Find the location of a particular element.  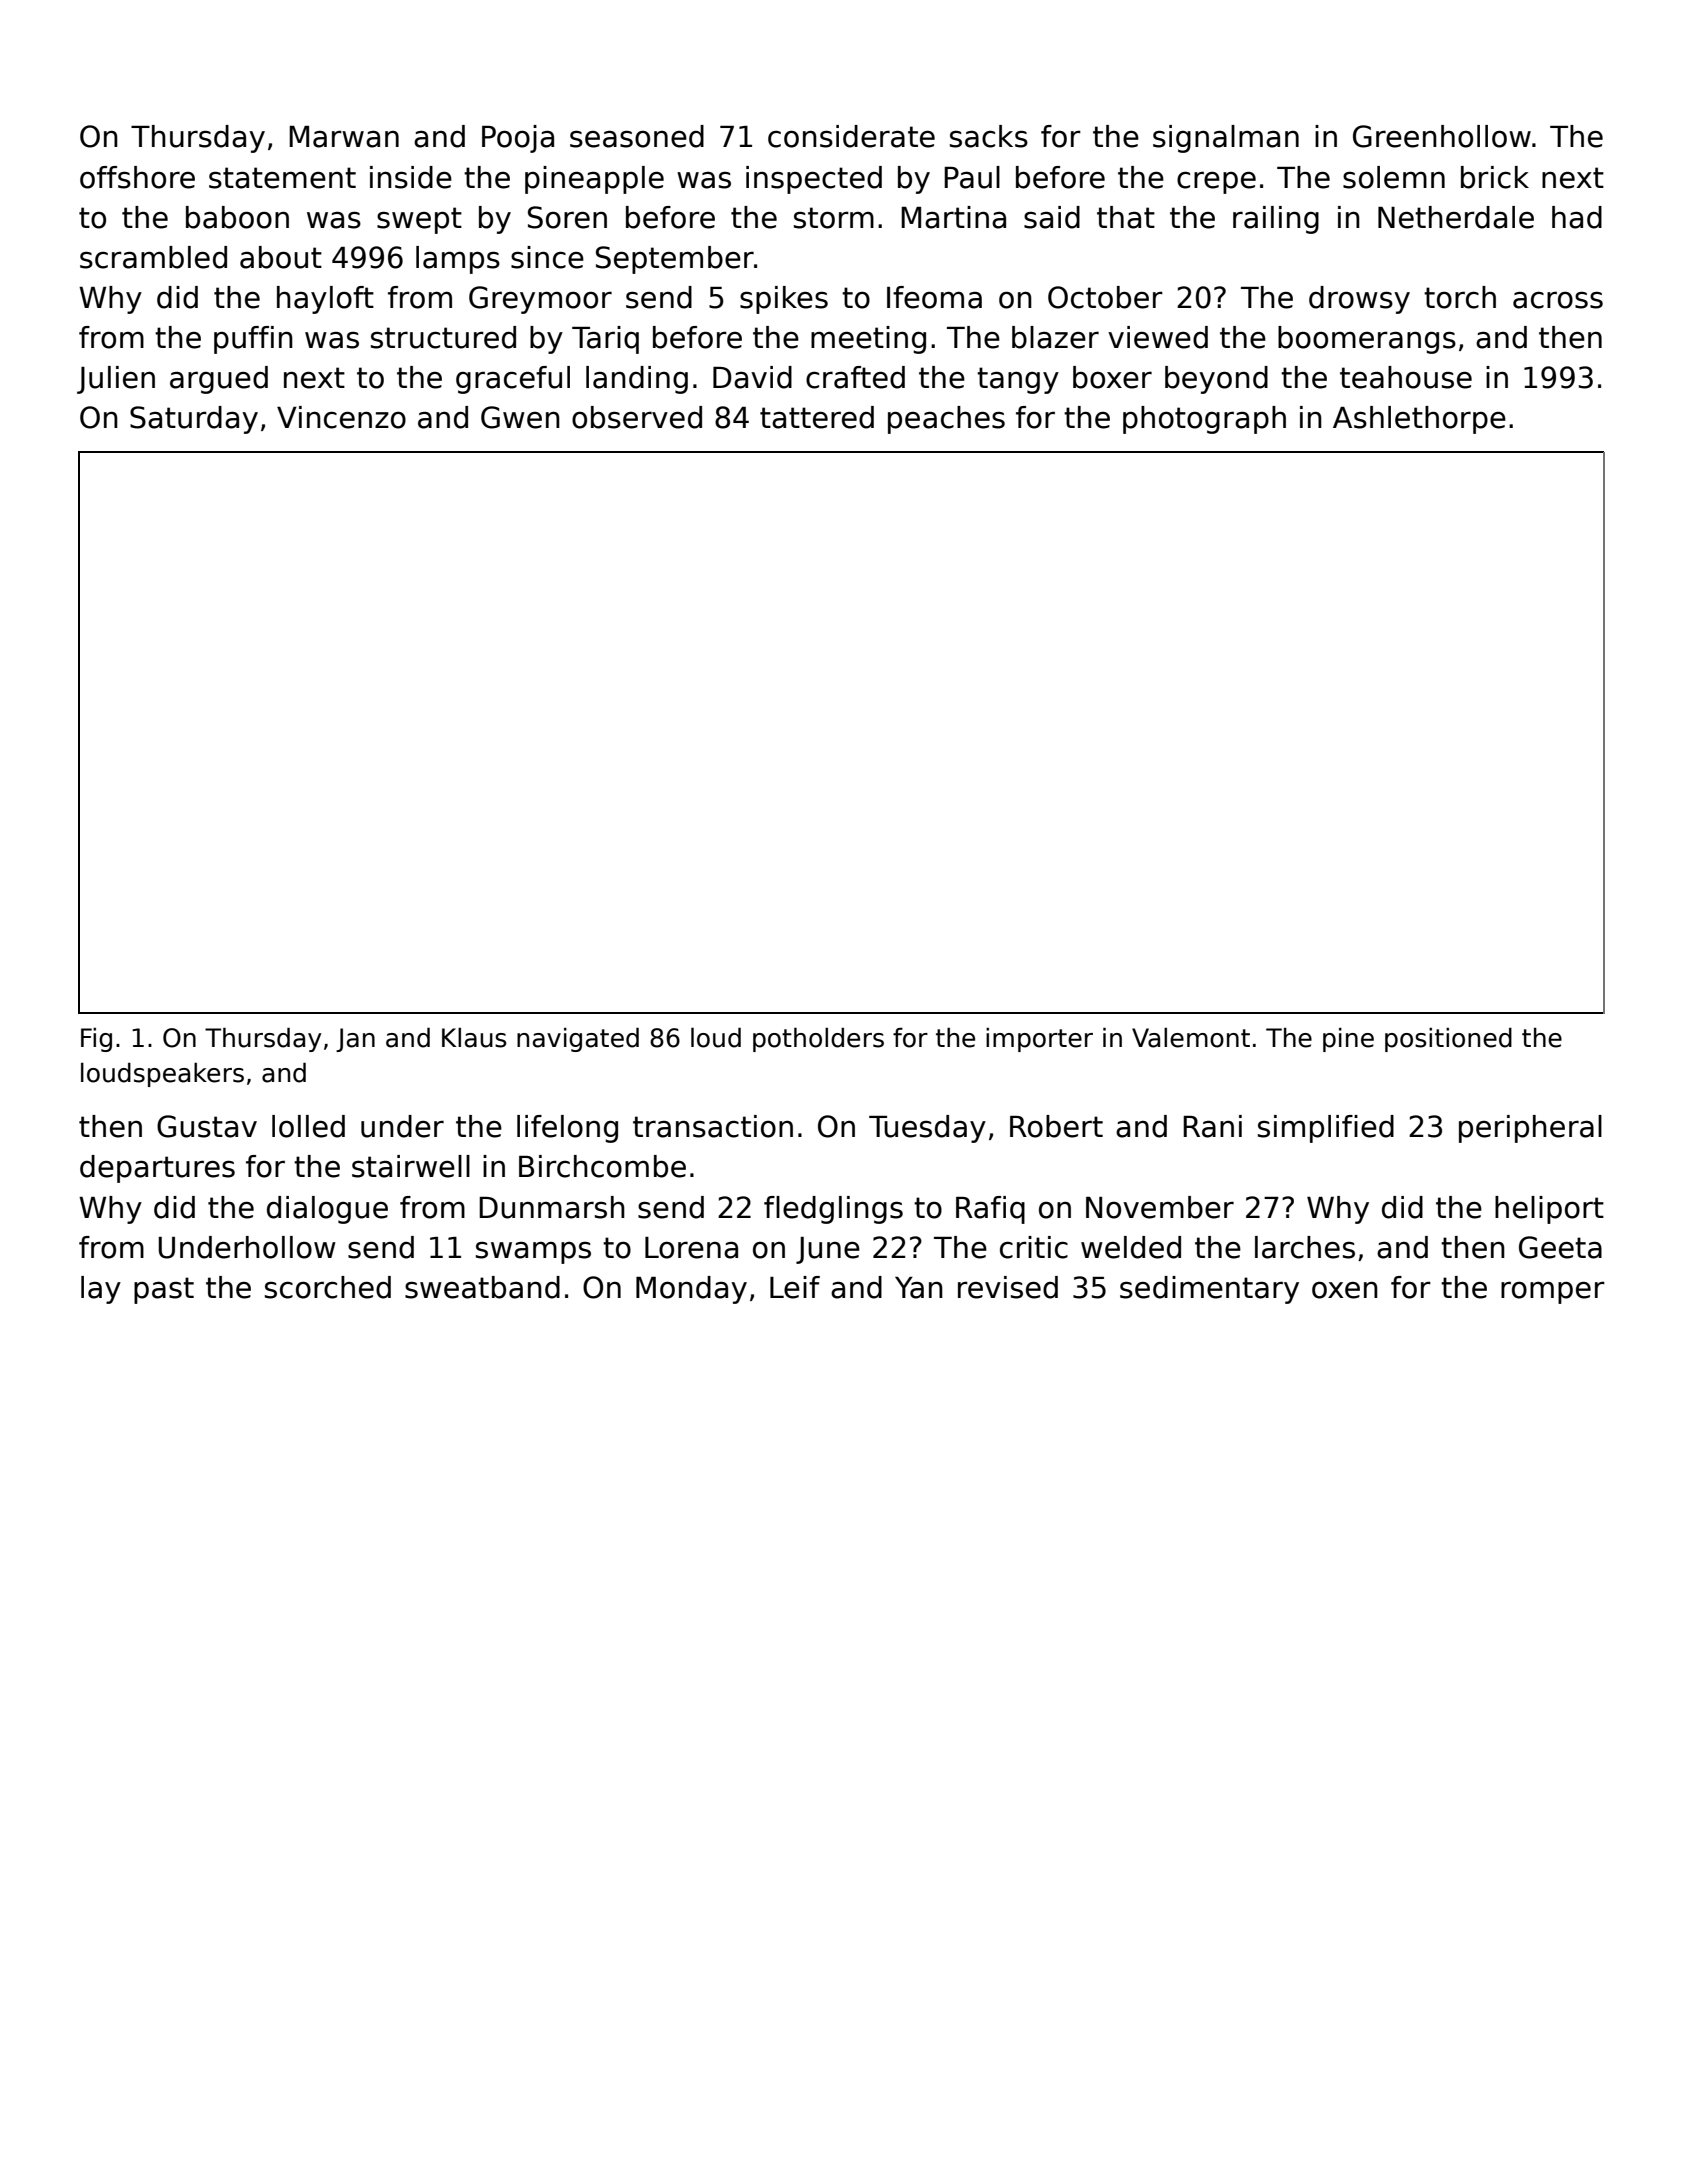

Ashlethorpe is located at coordinates (1419, 420).
